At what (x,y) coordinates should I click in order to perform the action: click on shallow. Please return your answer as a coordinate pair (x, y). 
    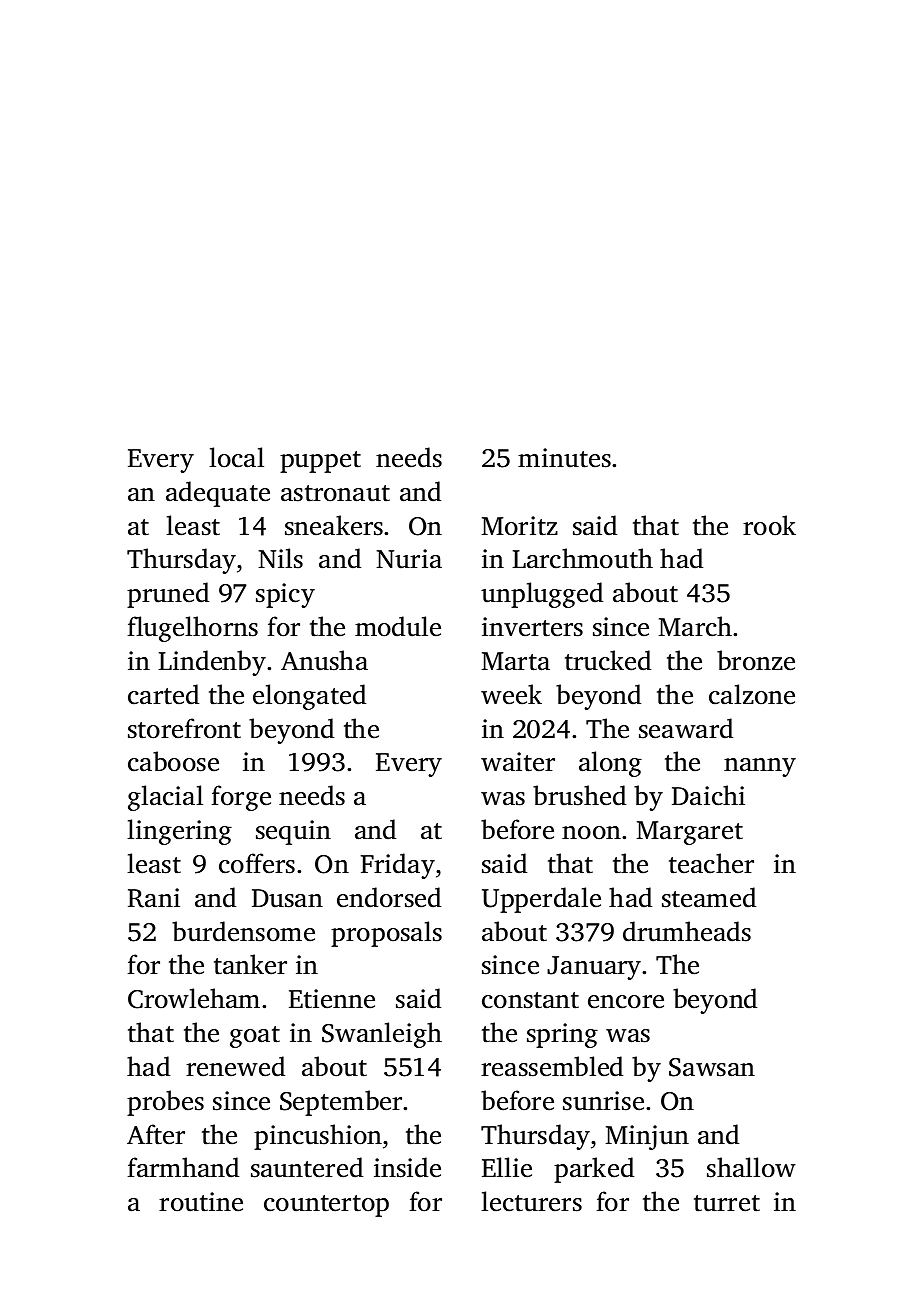
    Looking at the image, I should click on (751, 1167).
